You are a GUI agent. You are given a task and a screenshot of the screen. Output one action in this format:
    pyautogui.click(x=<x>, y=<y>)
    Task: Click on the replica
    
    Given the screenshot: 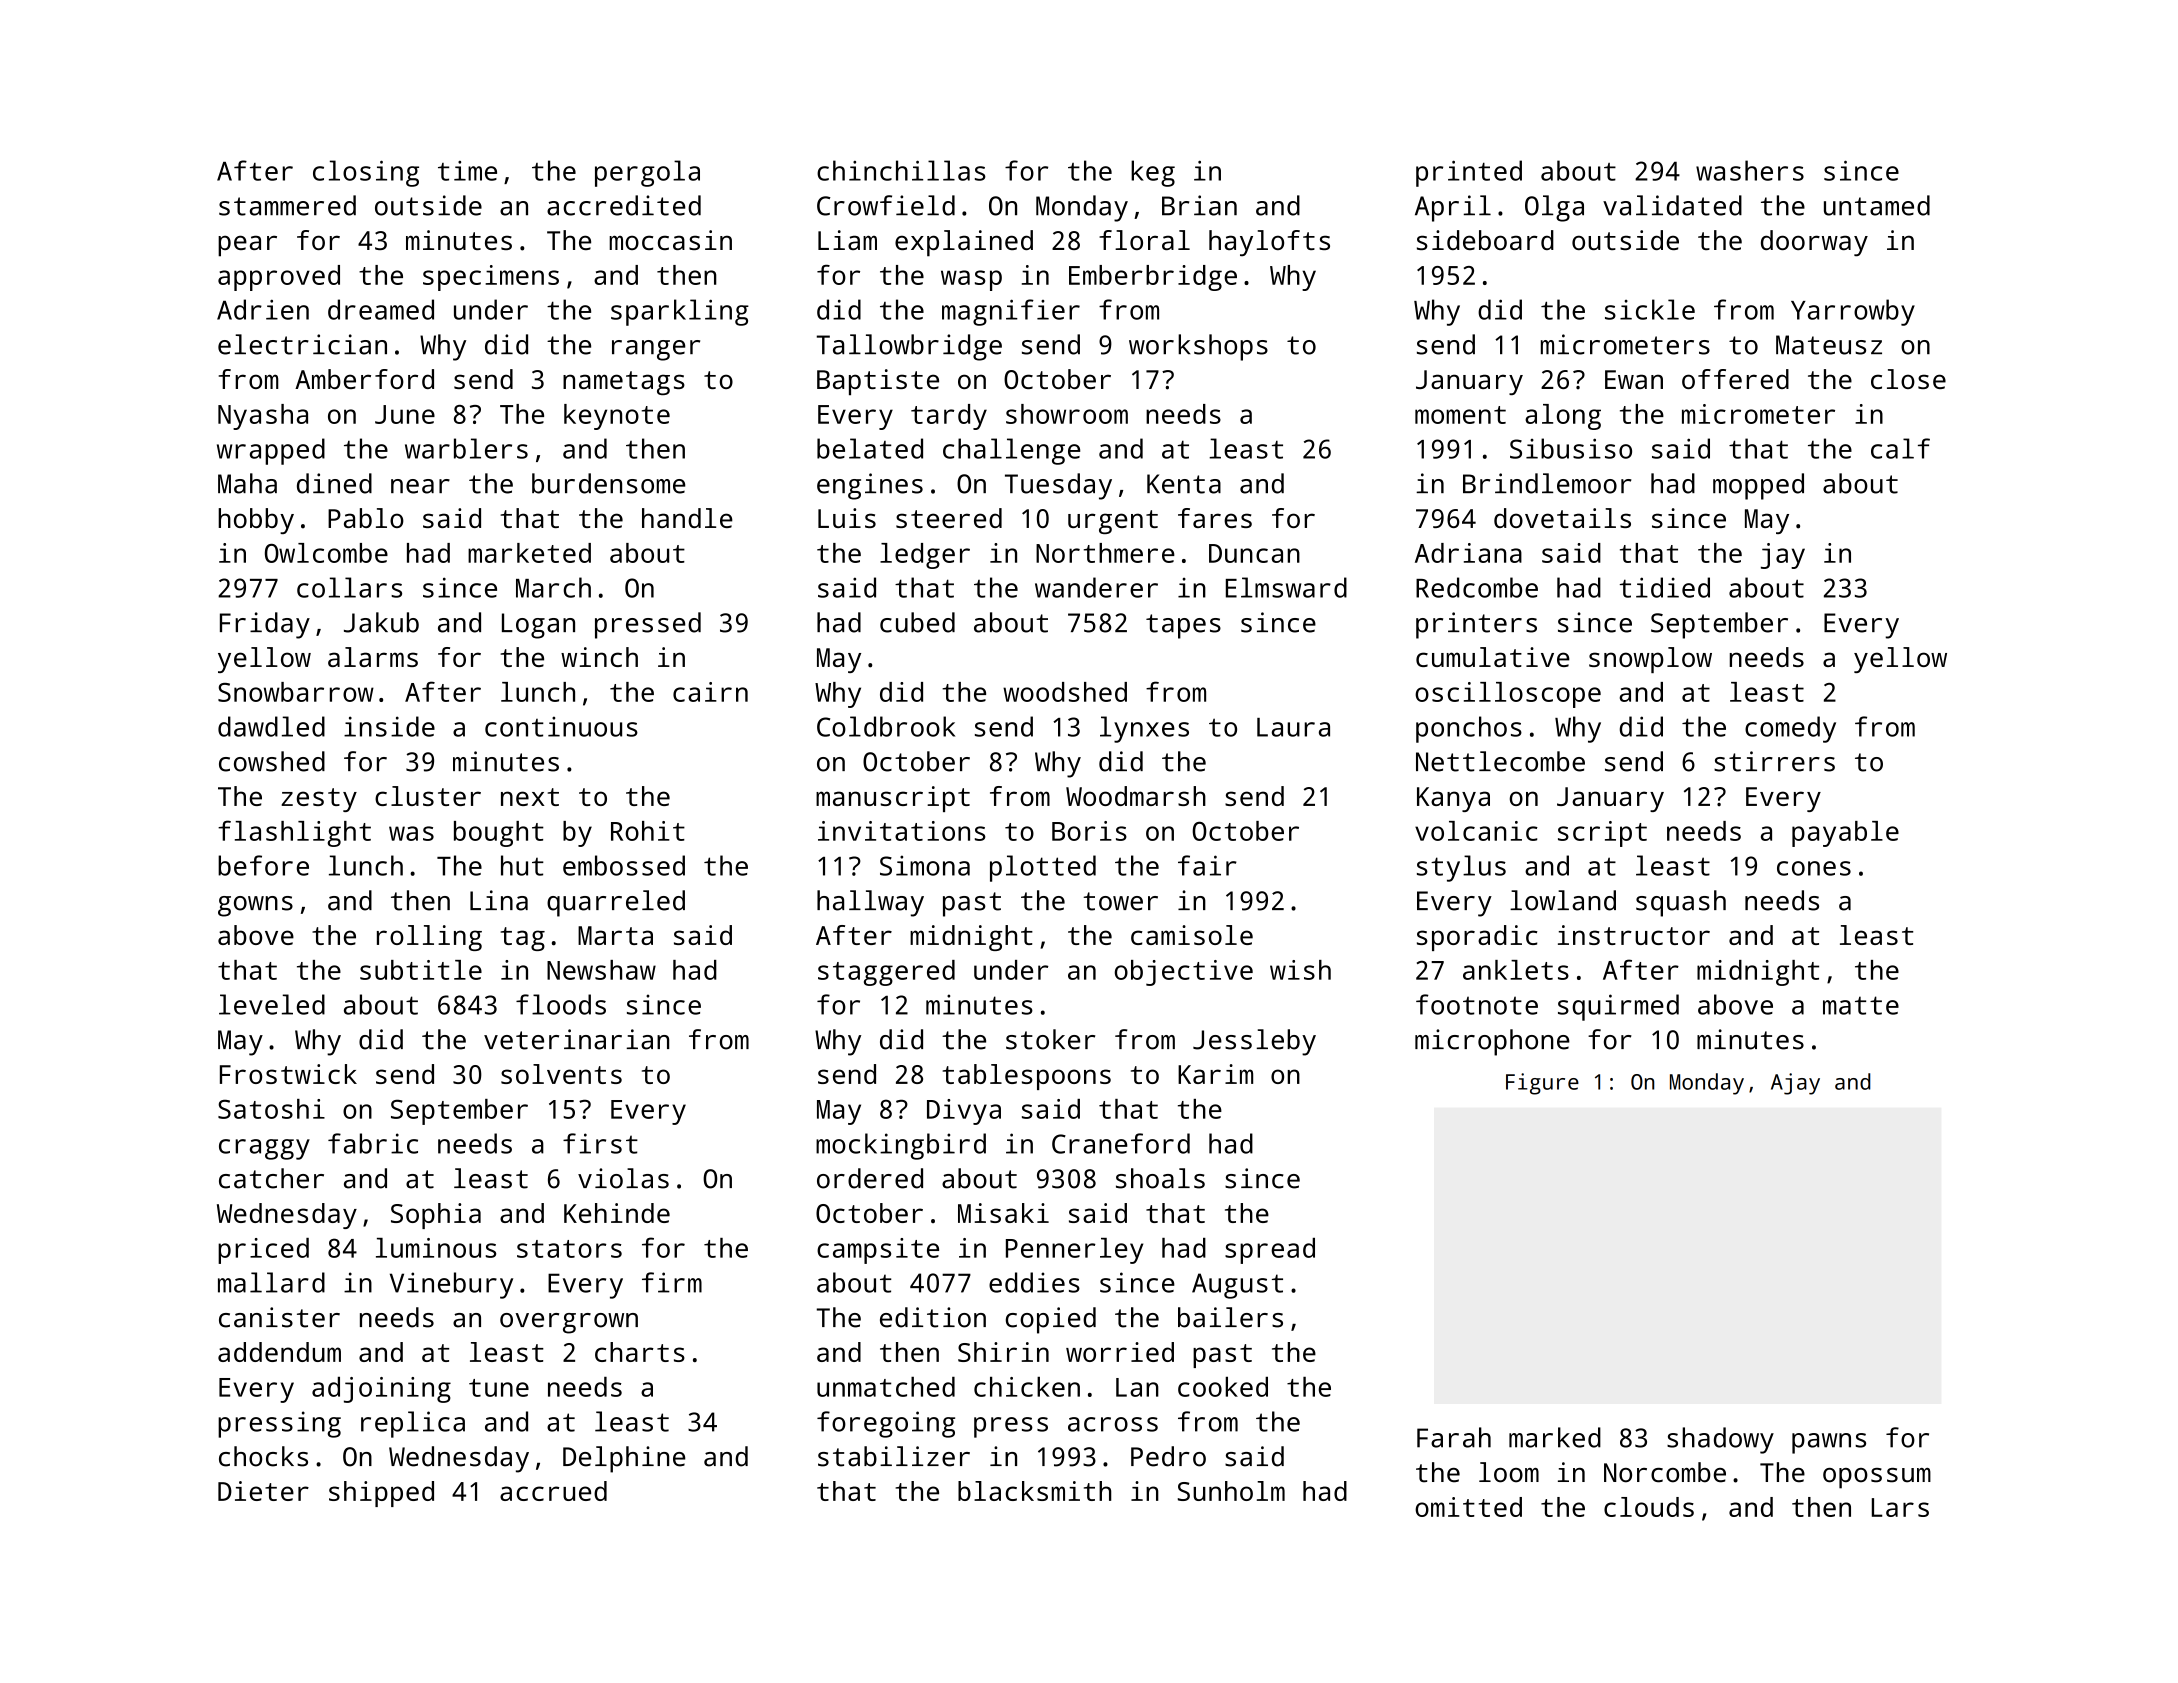 What is the action you would take?
    pyautogui.click(x=413, y=1424)
